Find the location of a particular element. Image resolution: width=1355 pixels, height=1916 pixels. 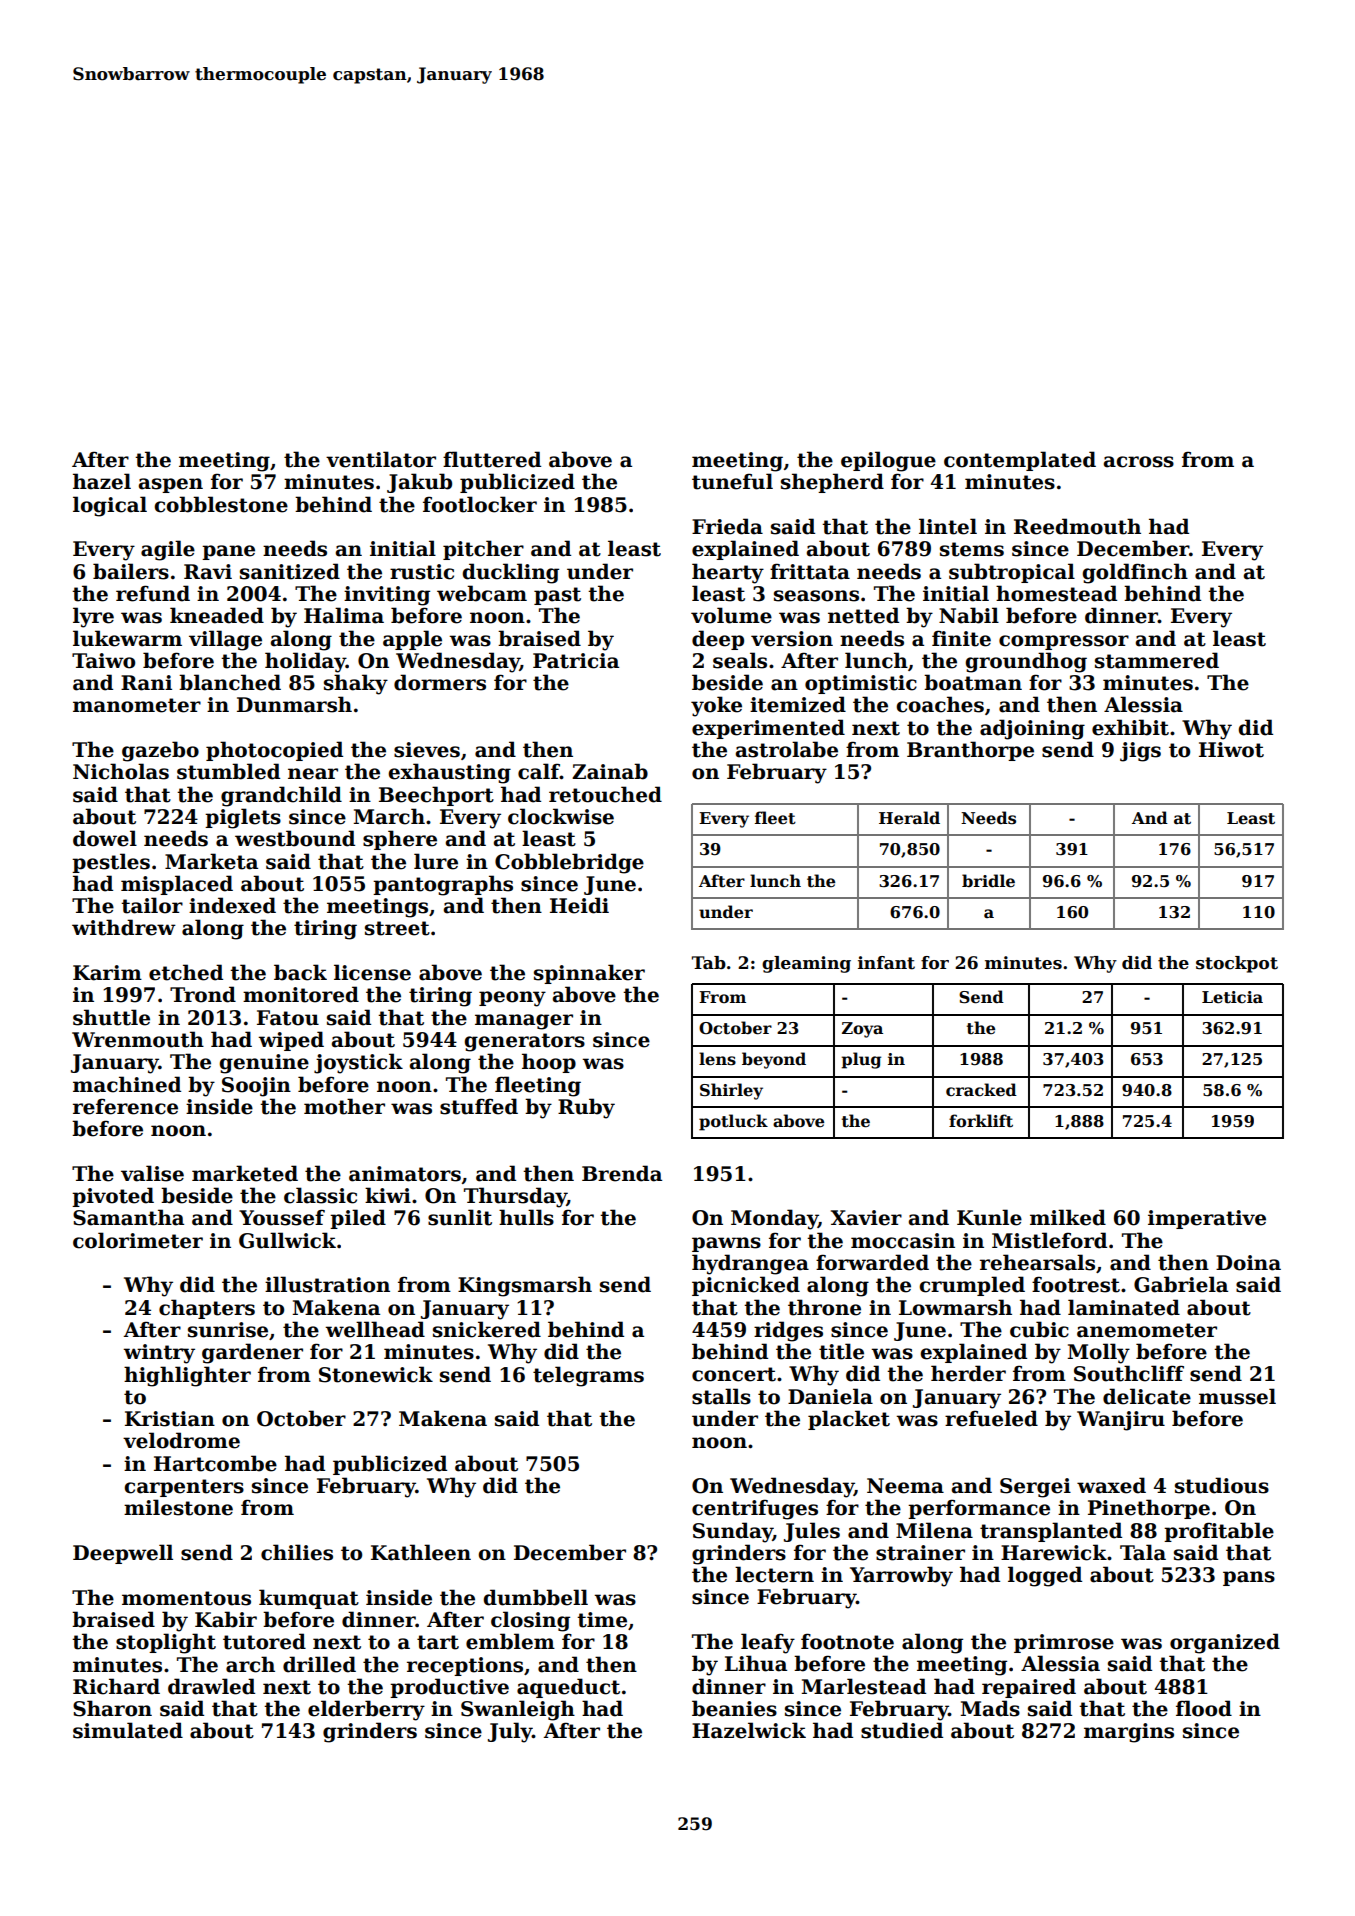

across is located at coordinates (1139, 462).
